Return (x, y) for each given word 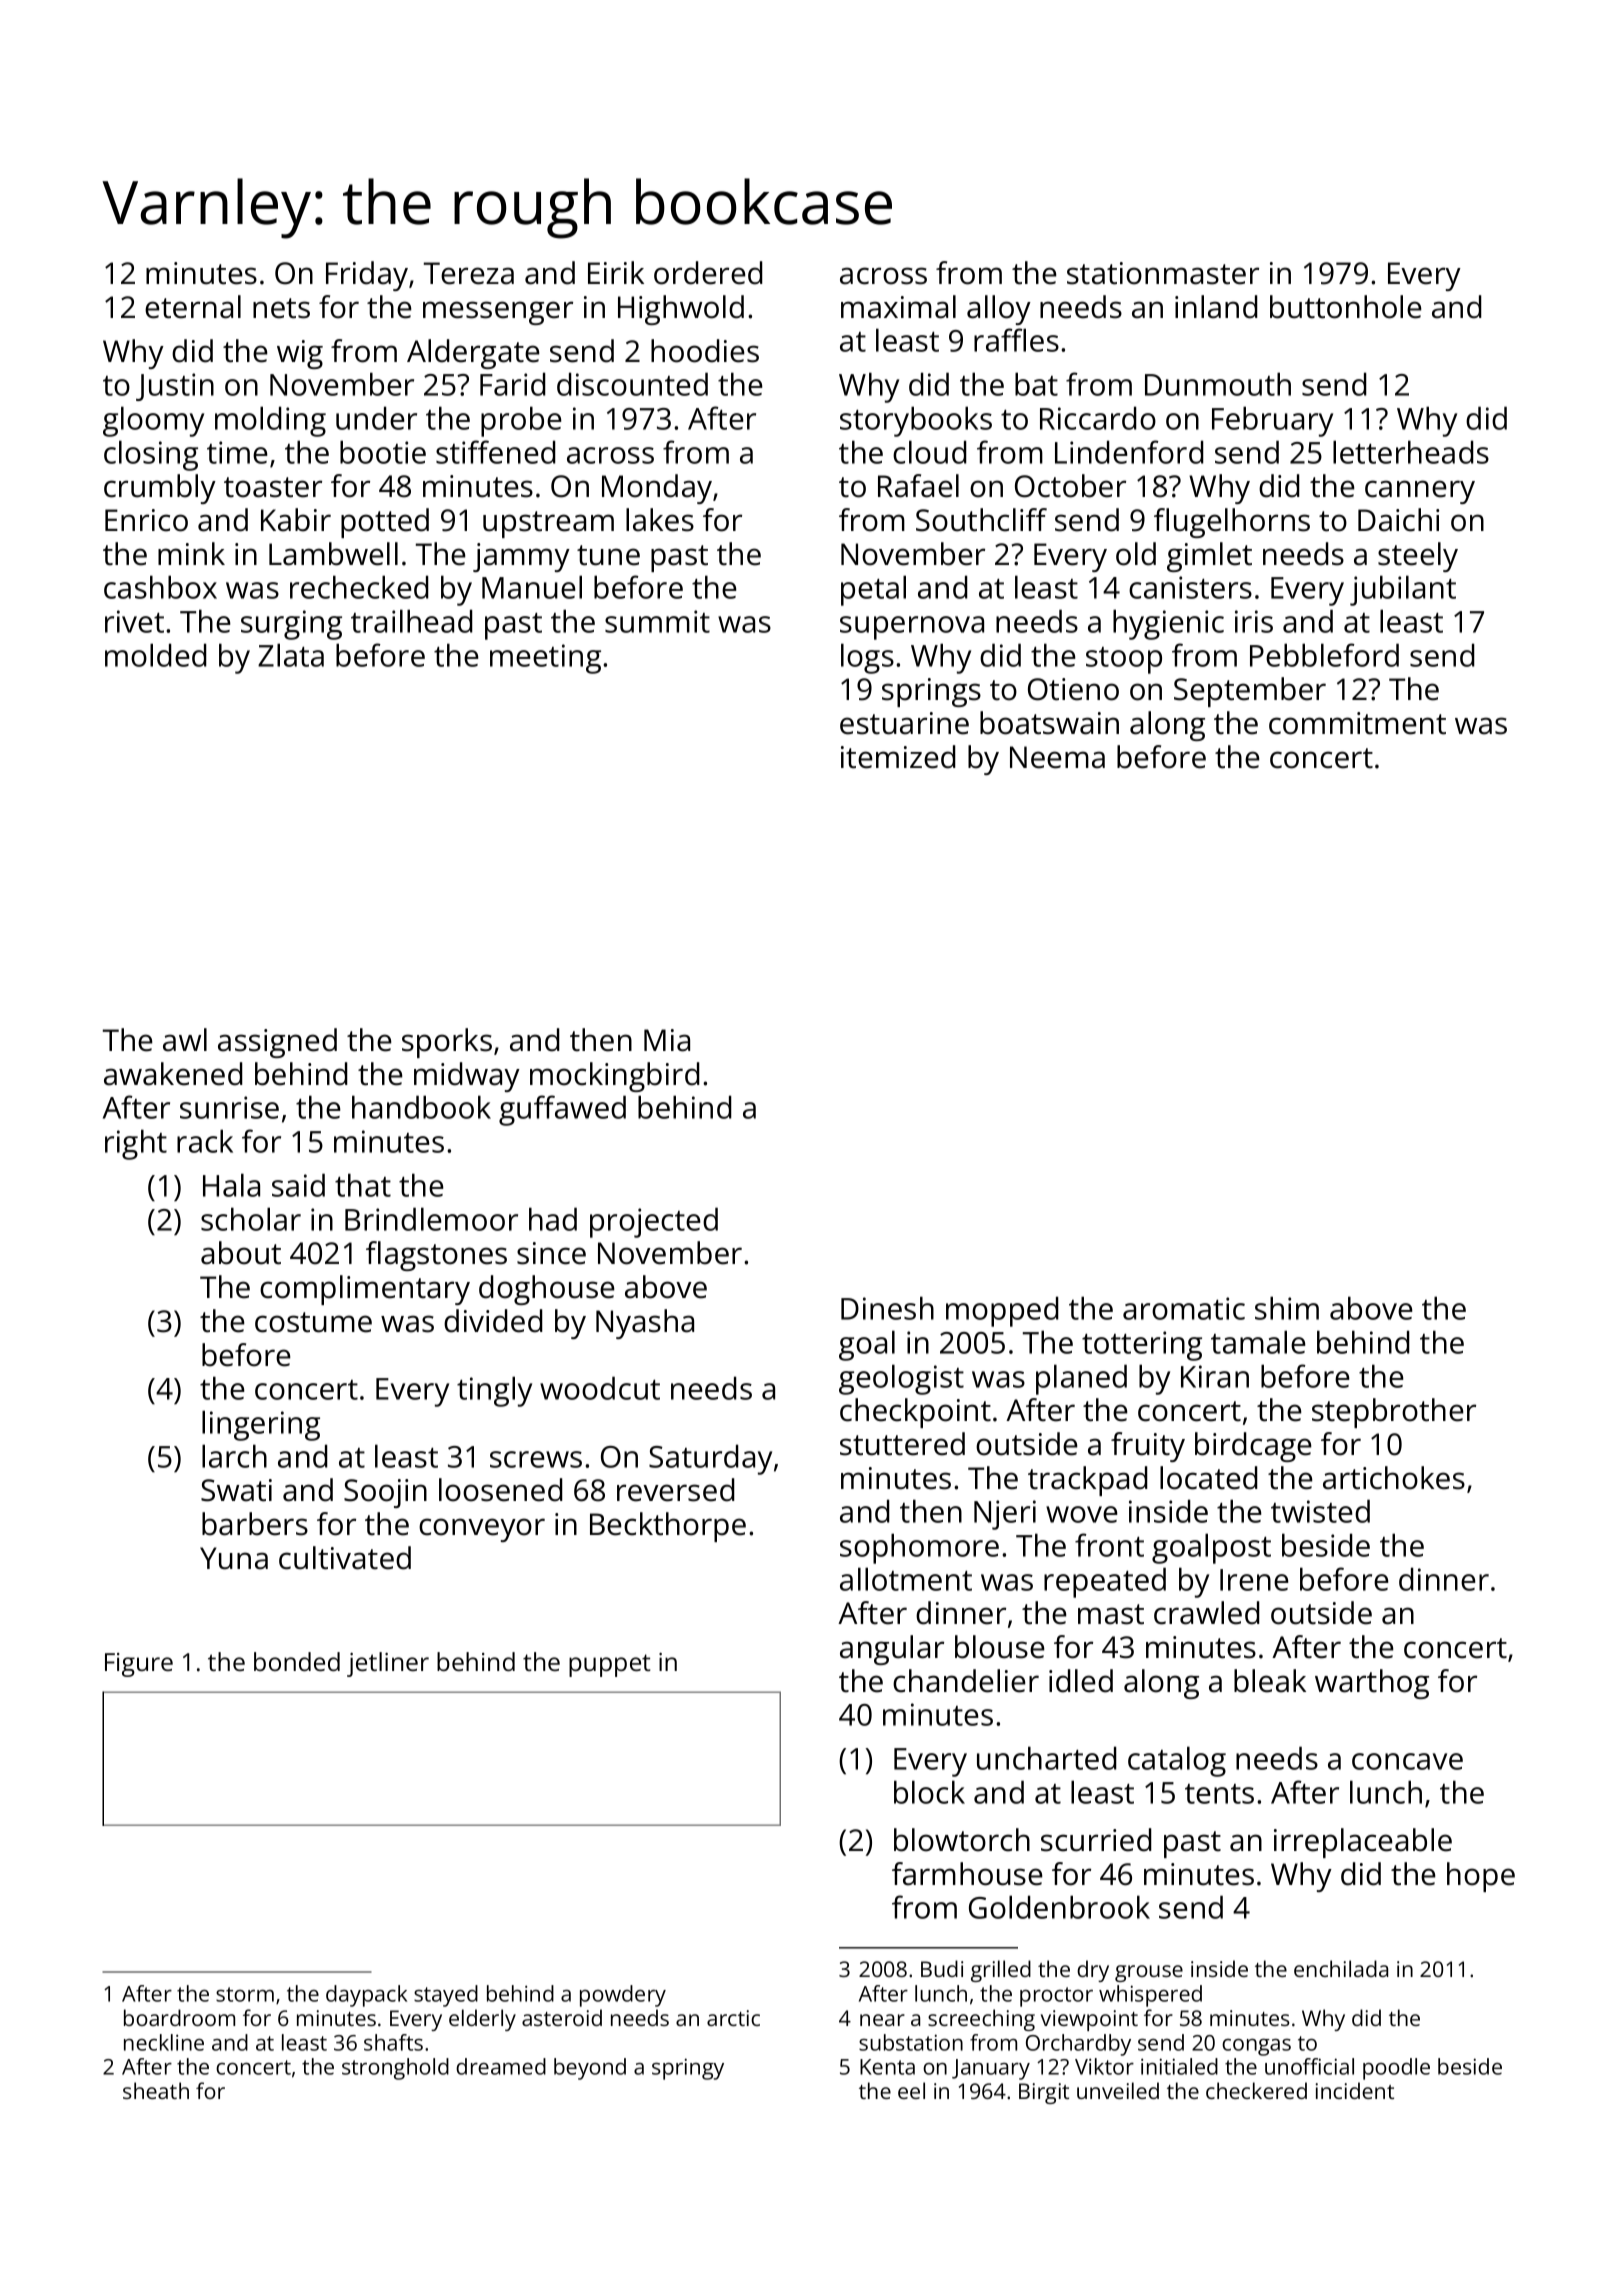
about (241, 1253)
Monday (657, 489)
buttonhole (1346, 307)
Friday (367, 276)
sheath (156, 2090)
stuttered (902, 1444)
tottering (1142, 1346)
